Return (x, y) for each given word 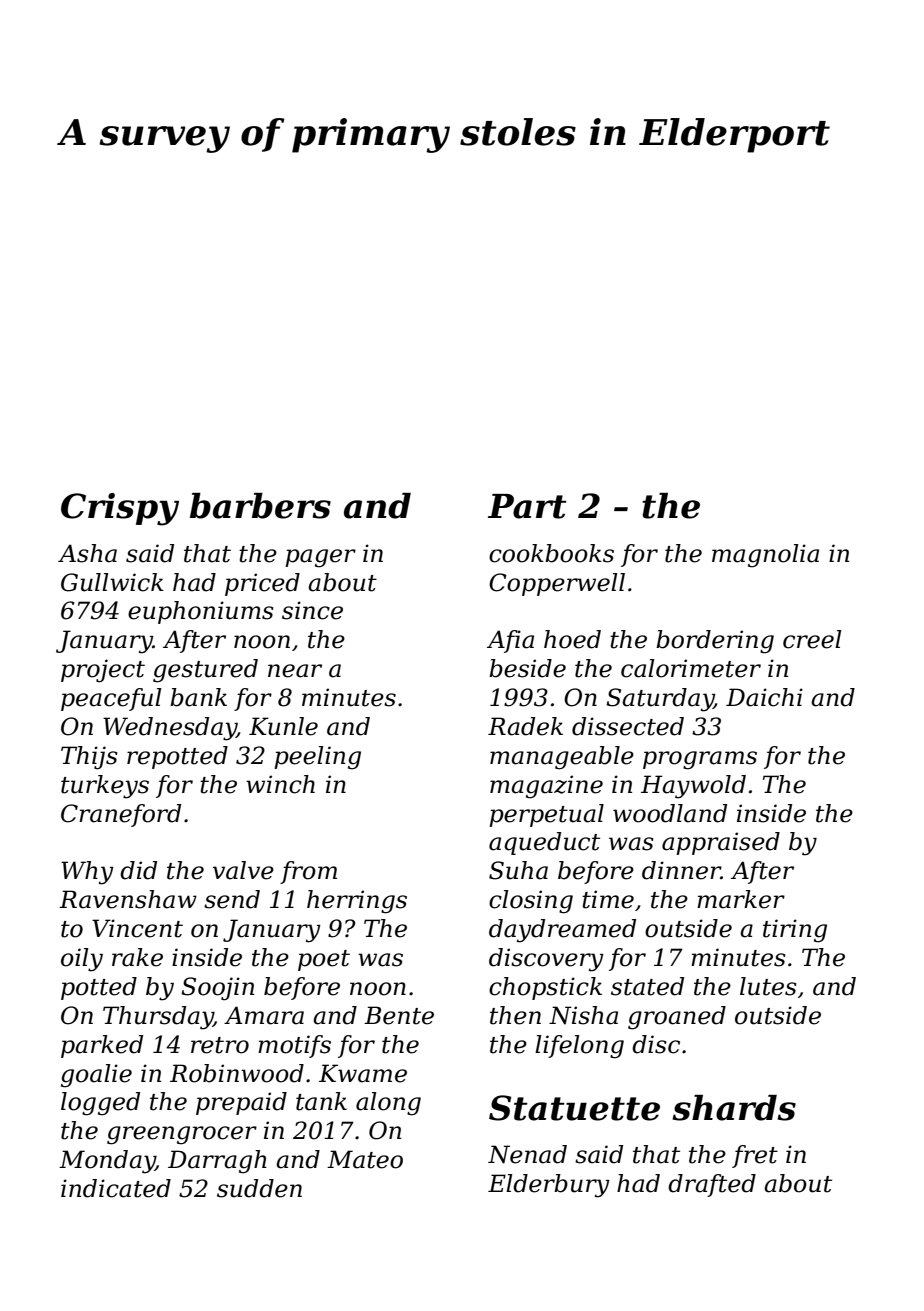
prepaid (241, 1103)
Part (527, 506)
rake (137, 957)
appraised (721, 843)
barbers (260, 506)
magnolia (765, 556)
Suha (518, 870)
